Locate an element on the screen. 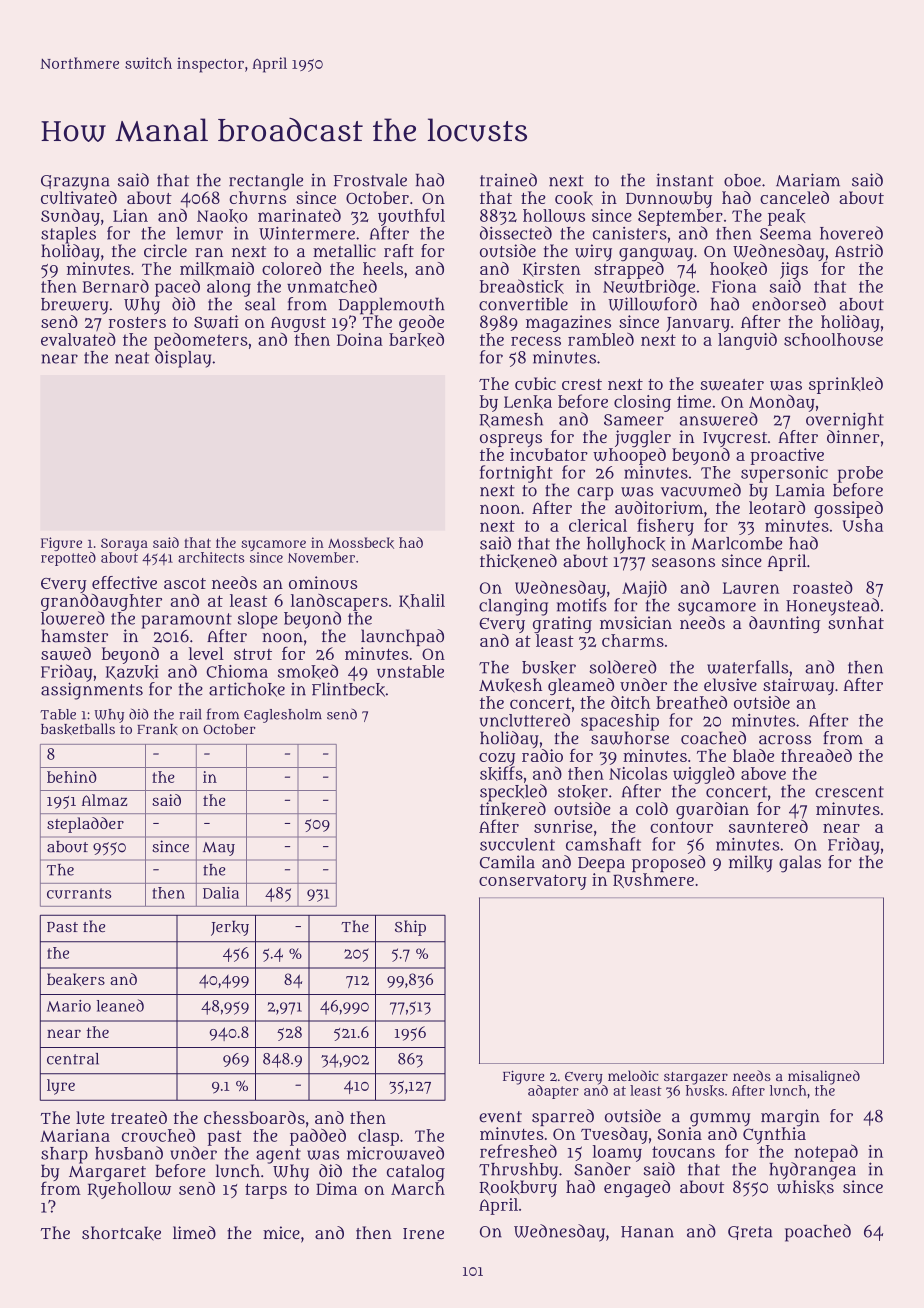 This screenshot has width=924, height=1308. elusive is located at coordinates (730, 684).
